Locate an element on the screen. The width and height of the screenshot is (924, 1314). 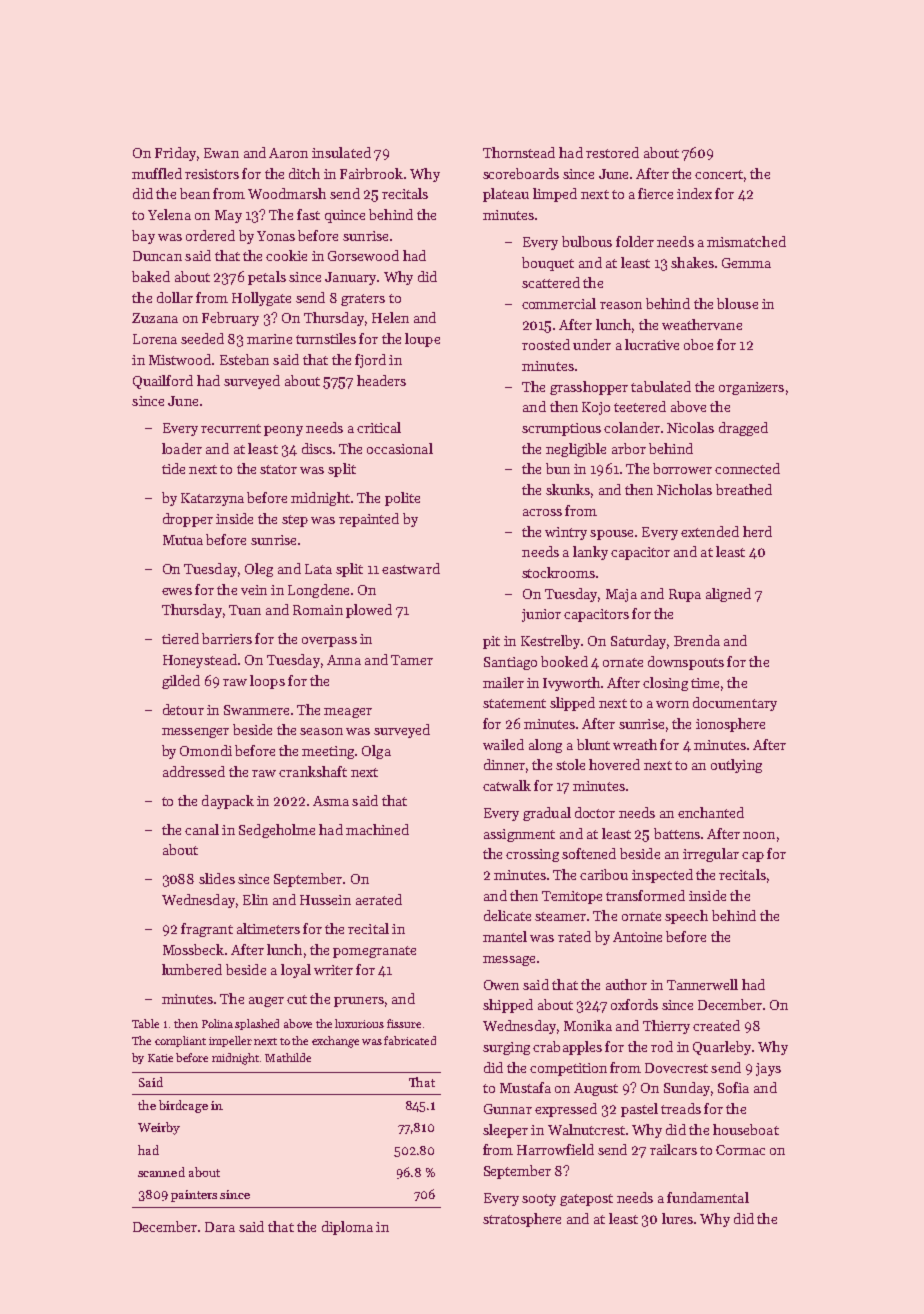
Tamer is located at coordinates (412, 660).
